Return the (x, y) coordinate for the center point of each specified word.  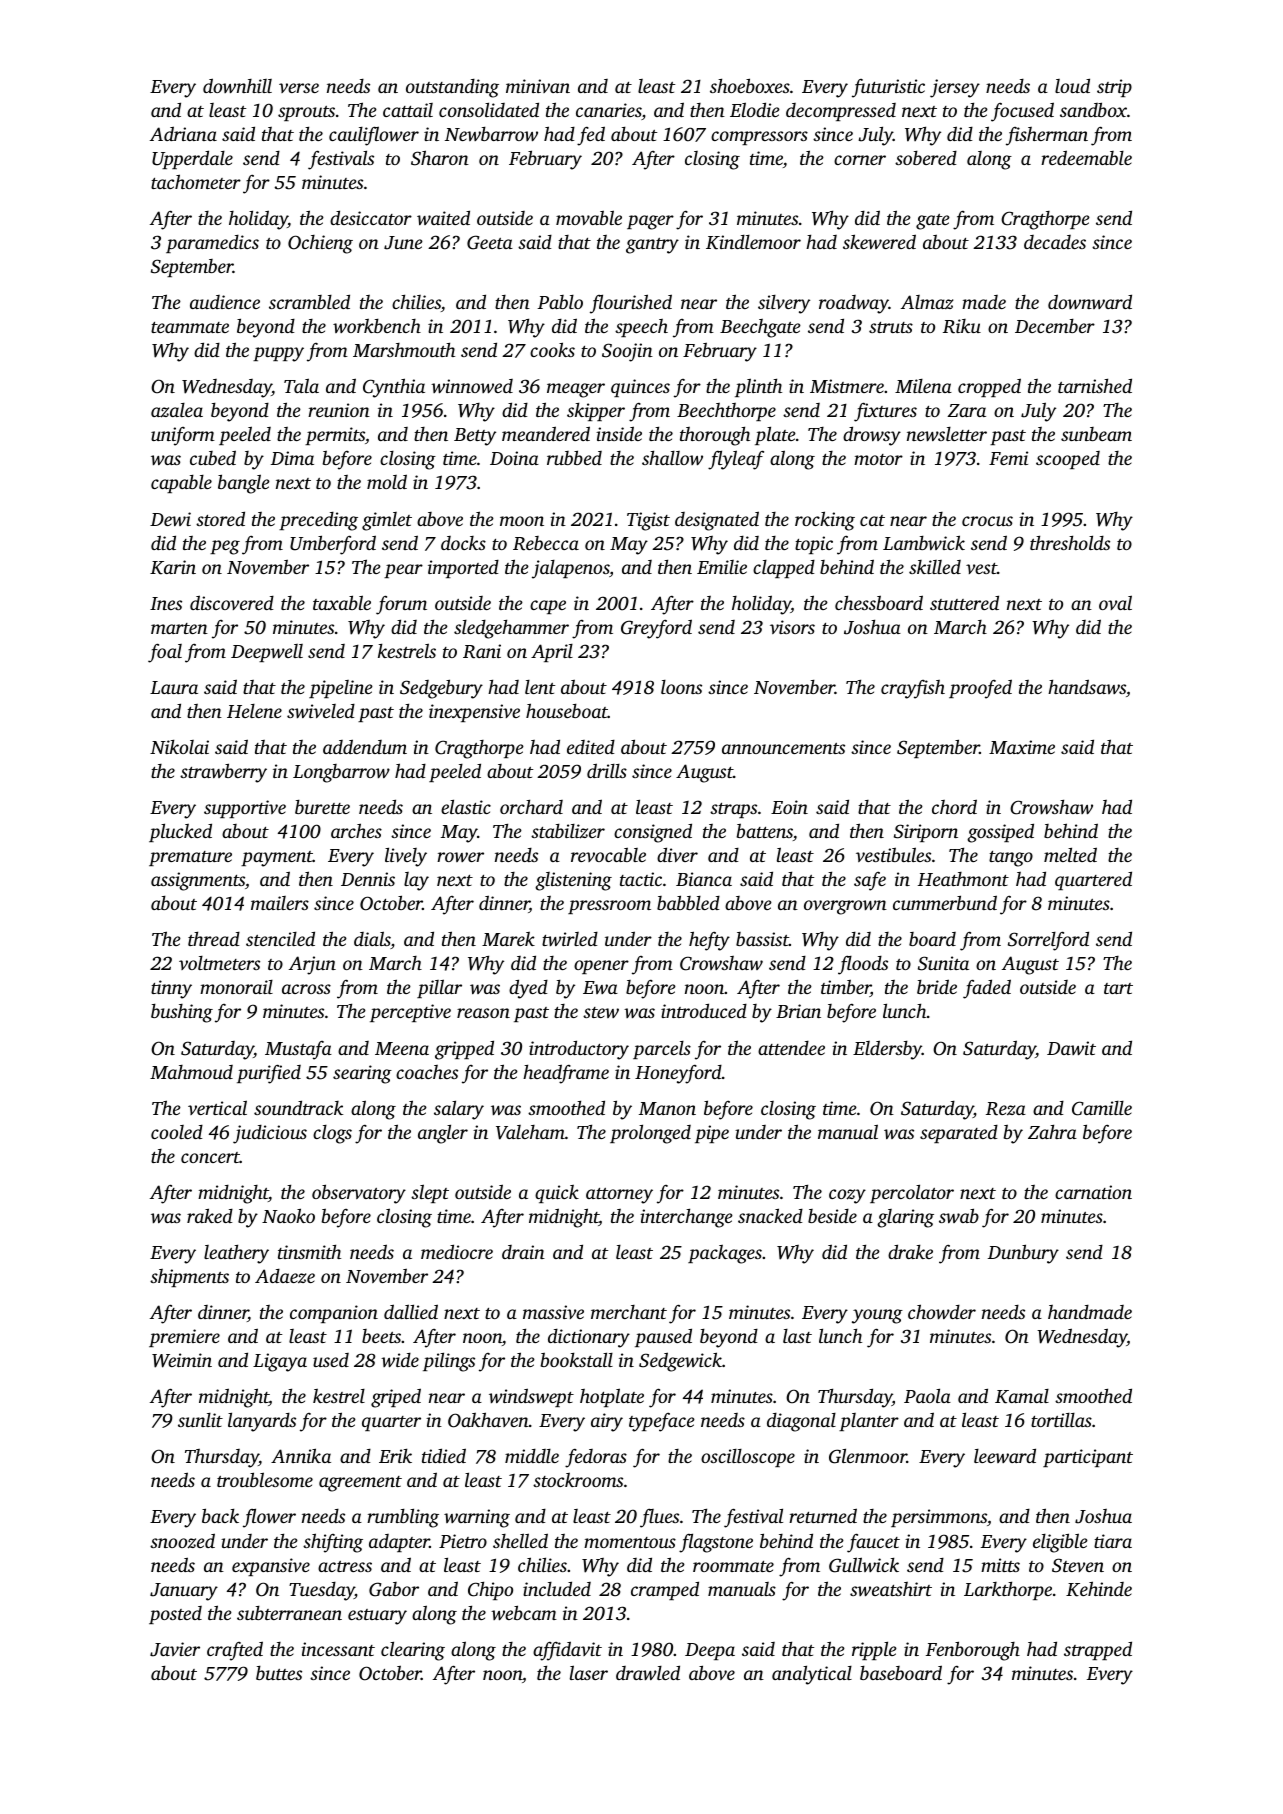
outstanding (452, 88)
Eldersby (887, 1050)
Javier (175, 1649)
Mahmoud (191, 1072)
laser (589, 1672)
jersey (955, 88)
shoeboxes (750, 85)
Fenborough (973, 1651)
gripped (464, 1050)
